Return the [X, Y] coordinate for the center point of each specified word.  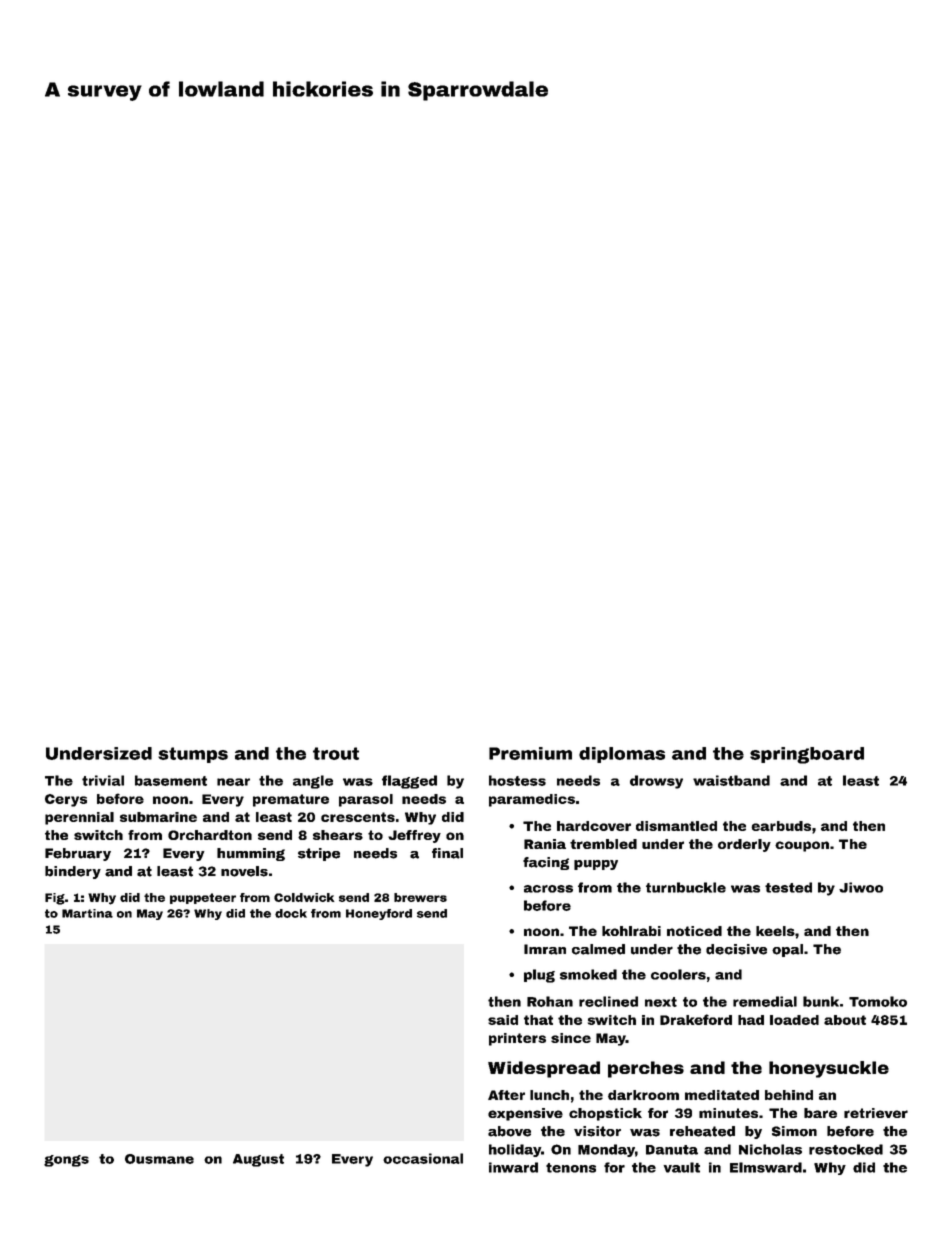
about [845, 1020]
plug [539, 976]
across [548, 889]
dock [291, 913]
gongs [66, 1161]
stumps [193, 755]
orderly [744, 845]
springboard [807, 755]
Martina [87, 913]
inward [513, 1167]
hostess [517, 780]
